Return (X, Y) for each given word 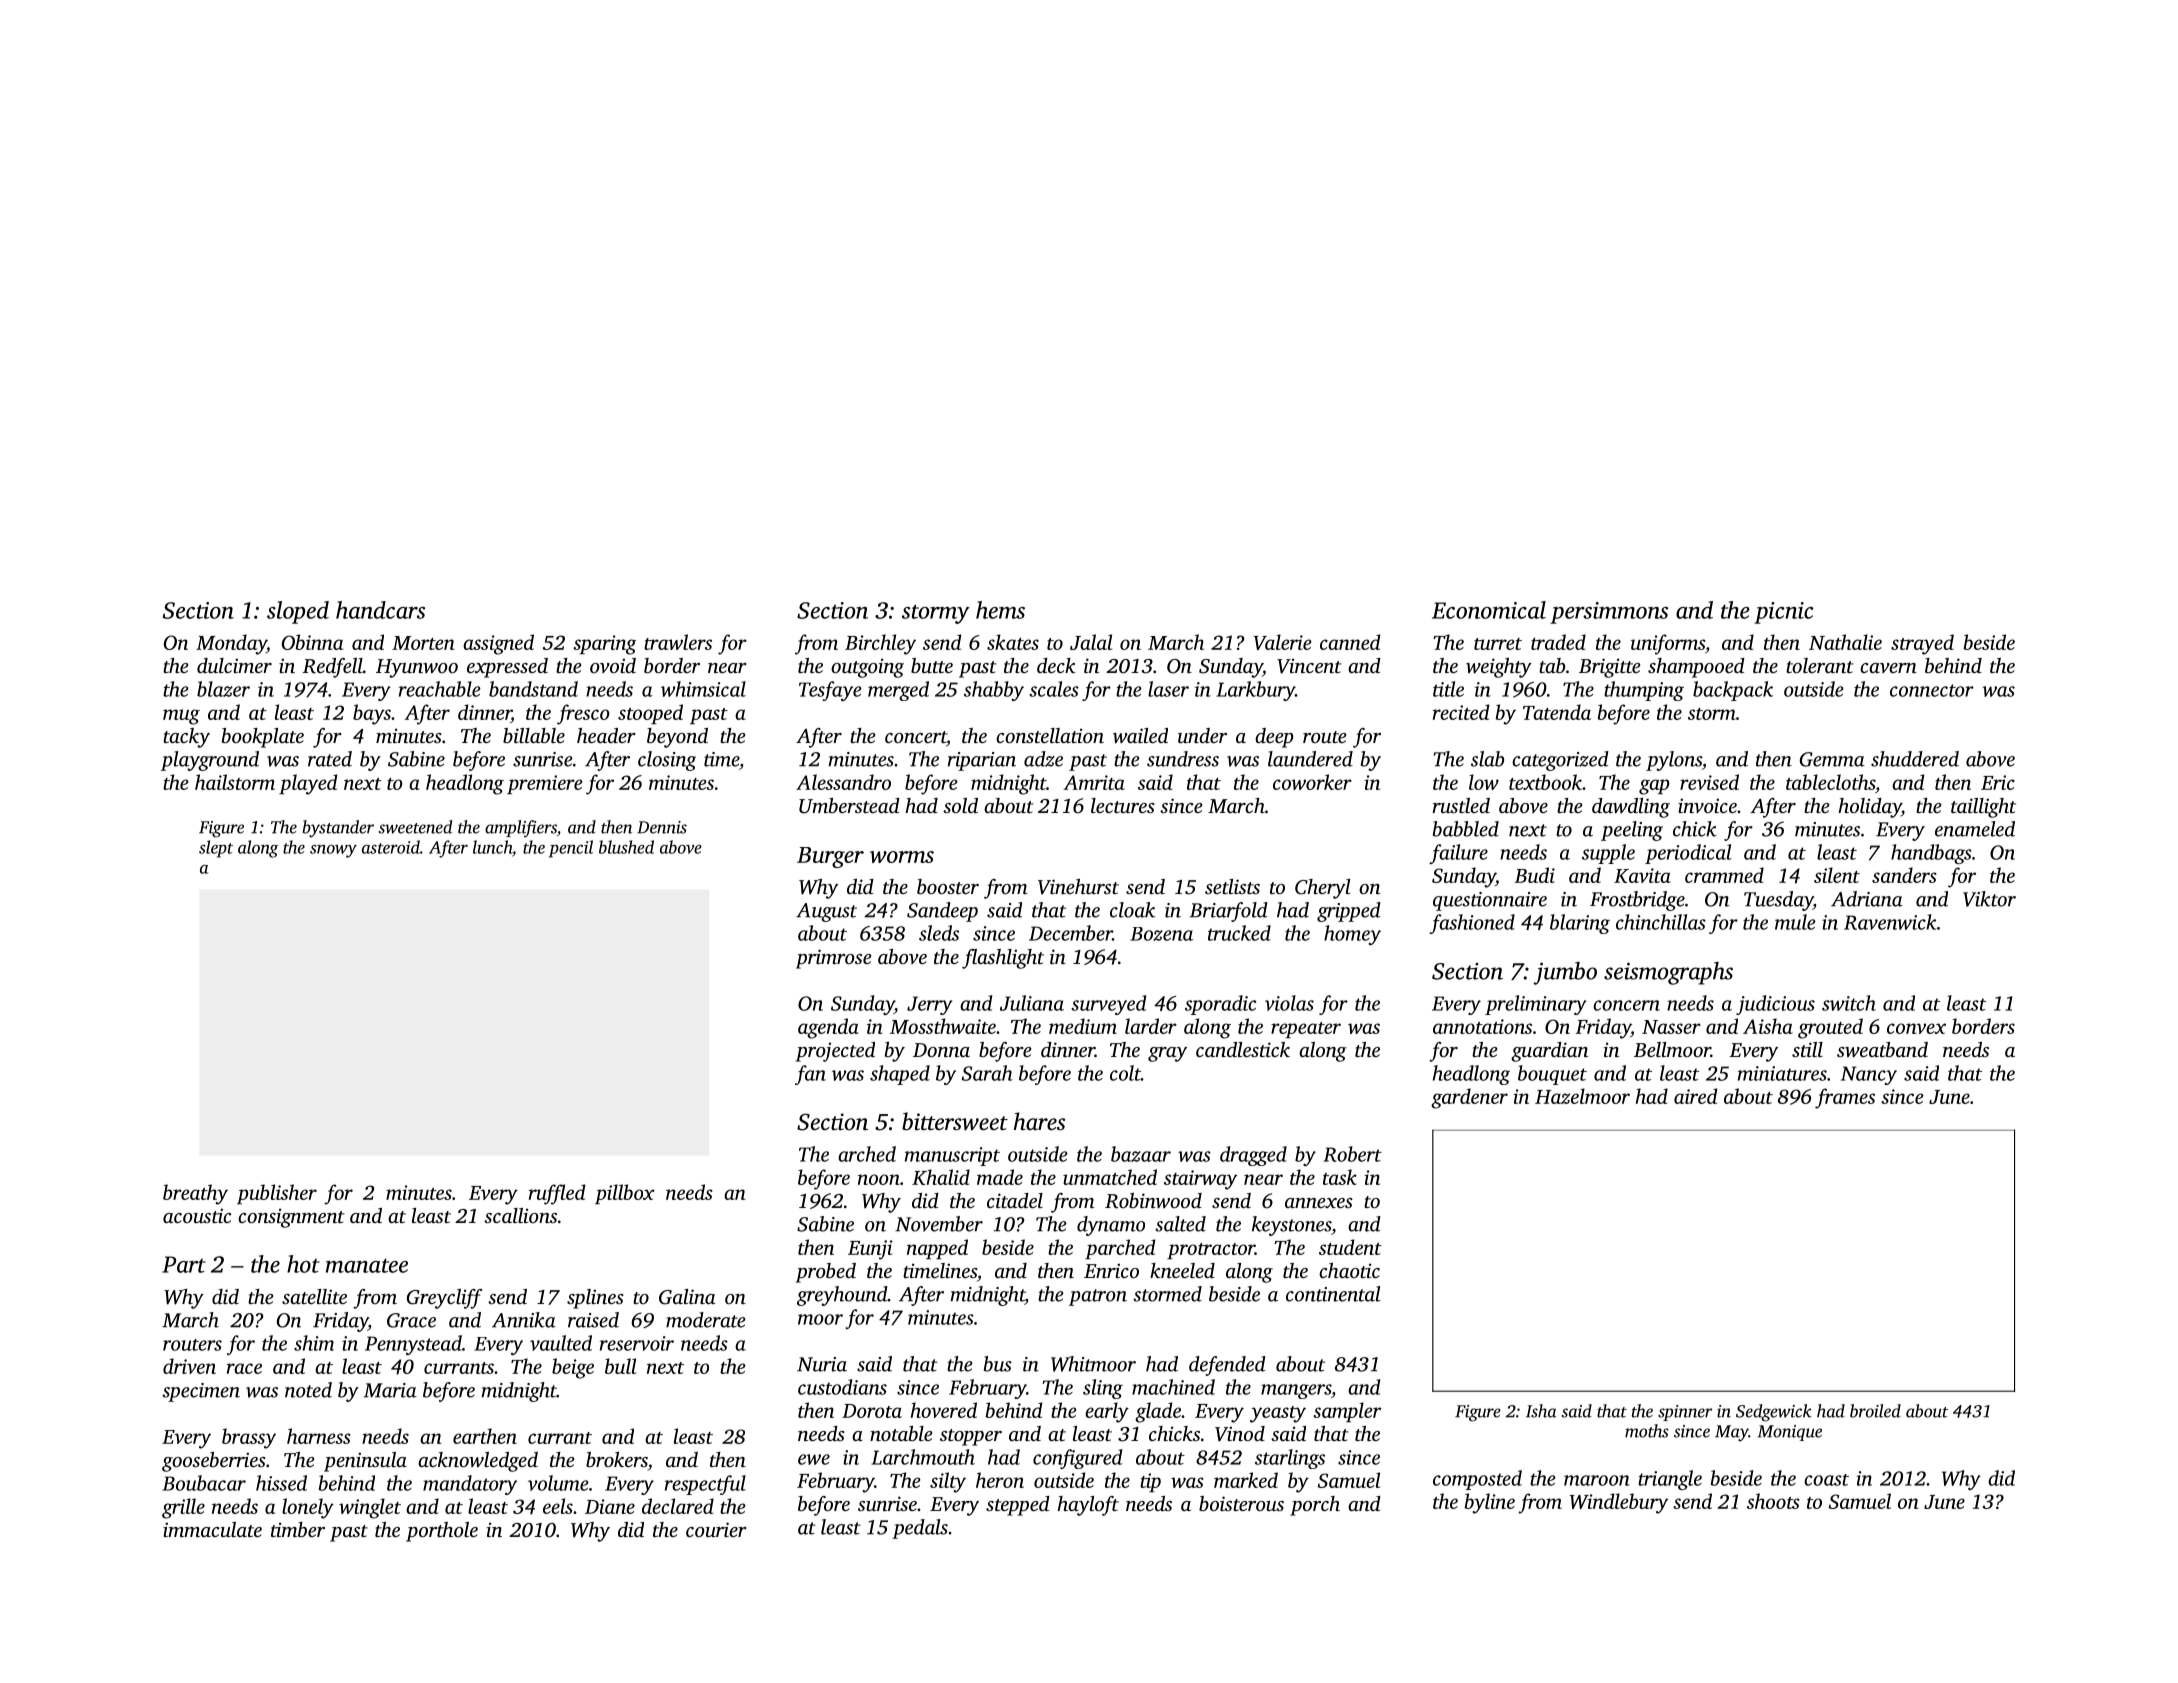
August (826, 912)
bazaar (1141, 1154)
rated (330, 759)
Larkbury (1255, 691)
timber (298, 1529)
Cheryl (1322, 889)
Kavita (1642, 875)
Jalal (1091, 642)
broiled (1875, 1411)
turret (1498, 644)
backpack (1733, 691)
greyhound (842, 1296)
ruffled (557, 1194)
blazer (223, 689)
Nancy (1869, 1075)
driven (189, 1366)
